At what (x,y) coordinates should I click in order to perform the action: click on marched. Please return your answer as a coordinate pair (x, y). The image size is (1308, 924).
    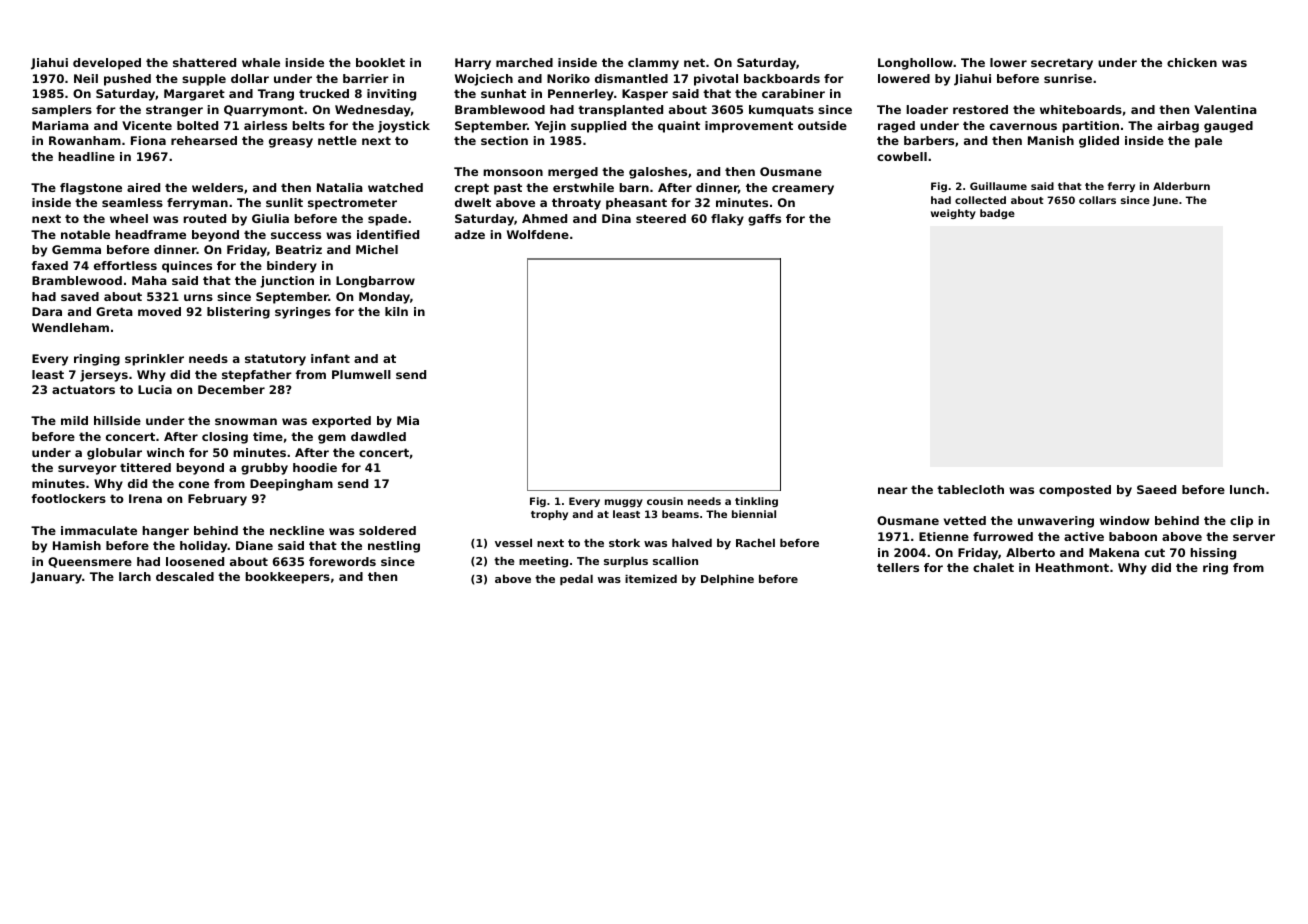
    Looking at the image, I should click on (524, 62).
